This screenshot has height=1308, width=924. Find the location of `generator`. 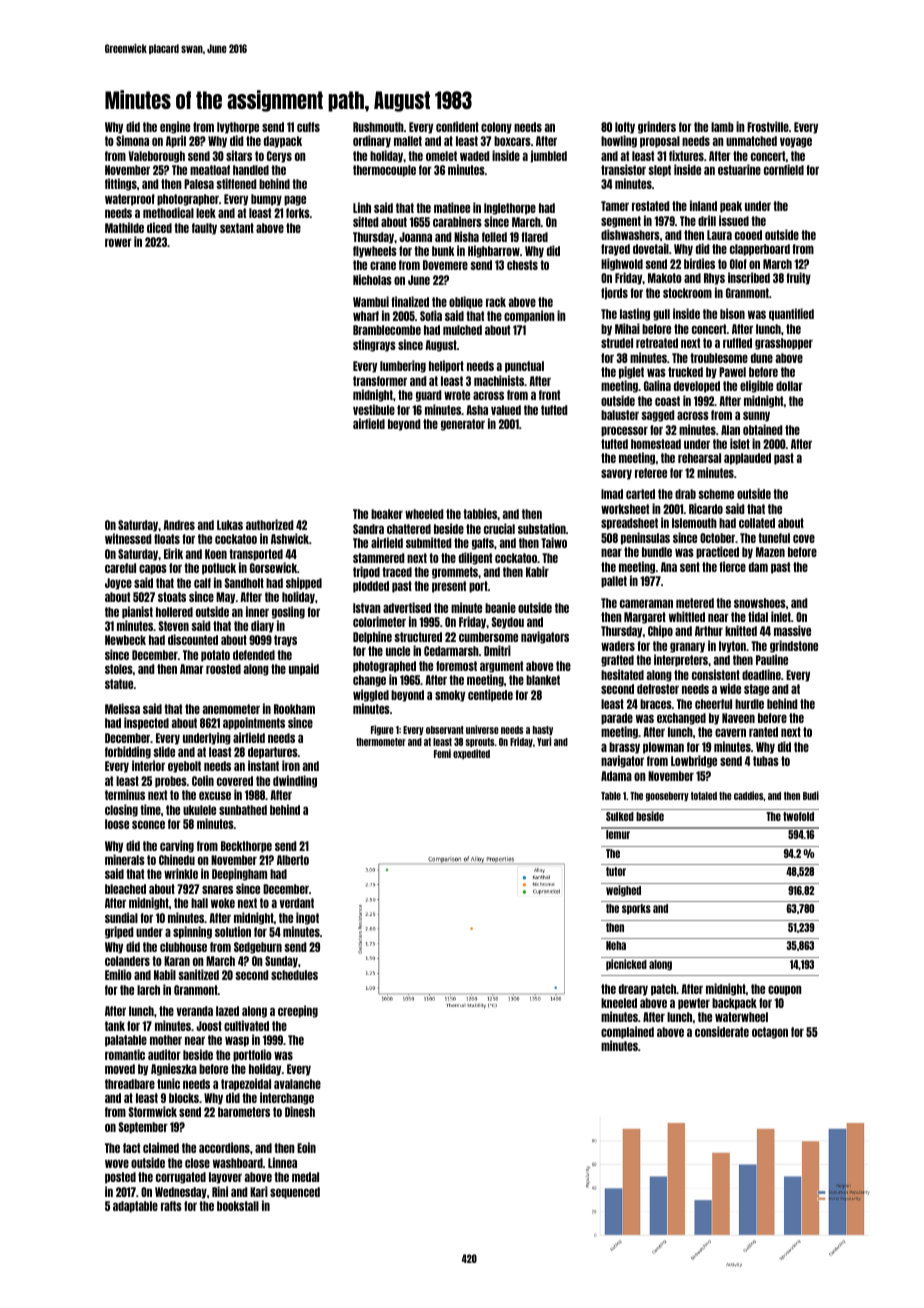

generator is located at coordinates (463, 425).
